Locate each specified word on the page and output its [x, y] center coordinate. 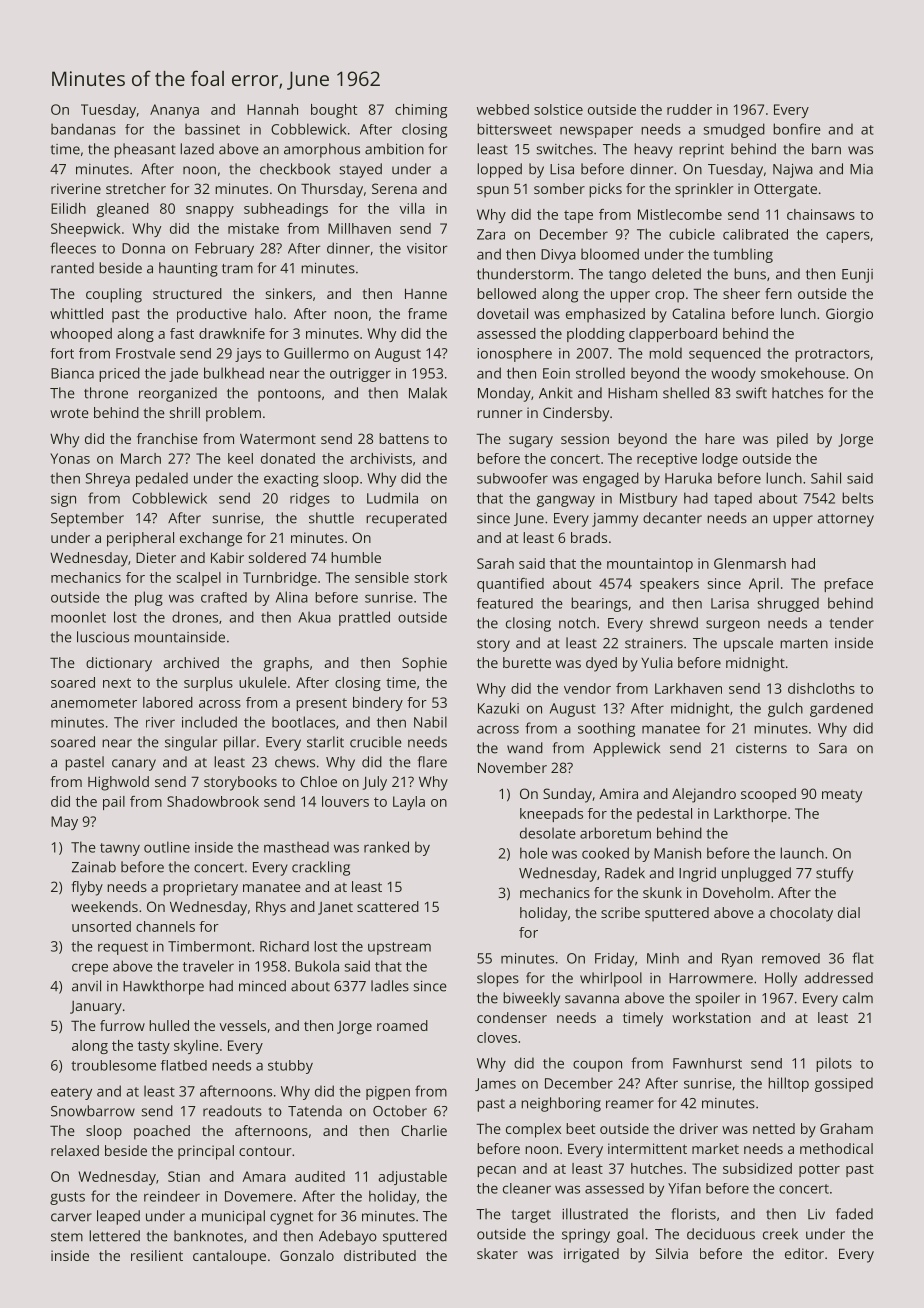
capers [848, 237]
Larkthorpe [750, 815]
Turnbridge [280, 579]
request [123, 948]
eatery [71, 1093]
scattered [388, 906]
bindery [378, 704]
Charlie [424, 1130]
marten [804, 644]
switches [564, 149]
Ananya [174, 111]
